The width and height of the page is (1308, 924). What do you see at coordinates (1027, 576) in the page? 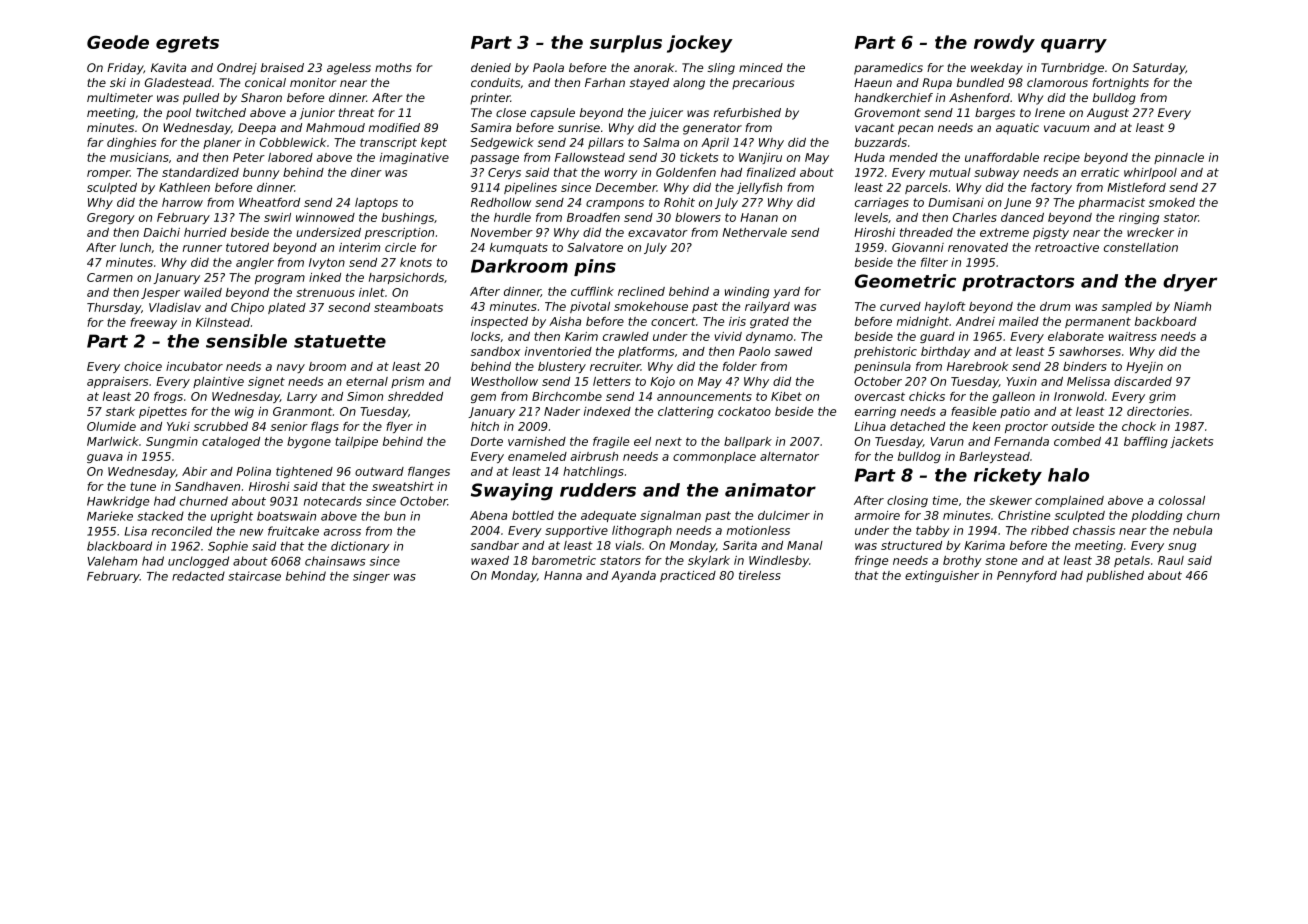
I see `Pennyford` at bounding box center [1027, 576].
